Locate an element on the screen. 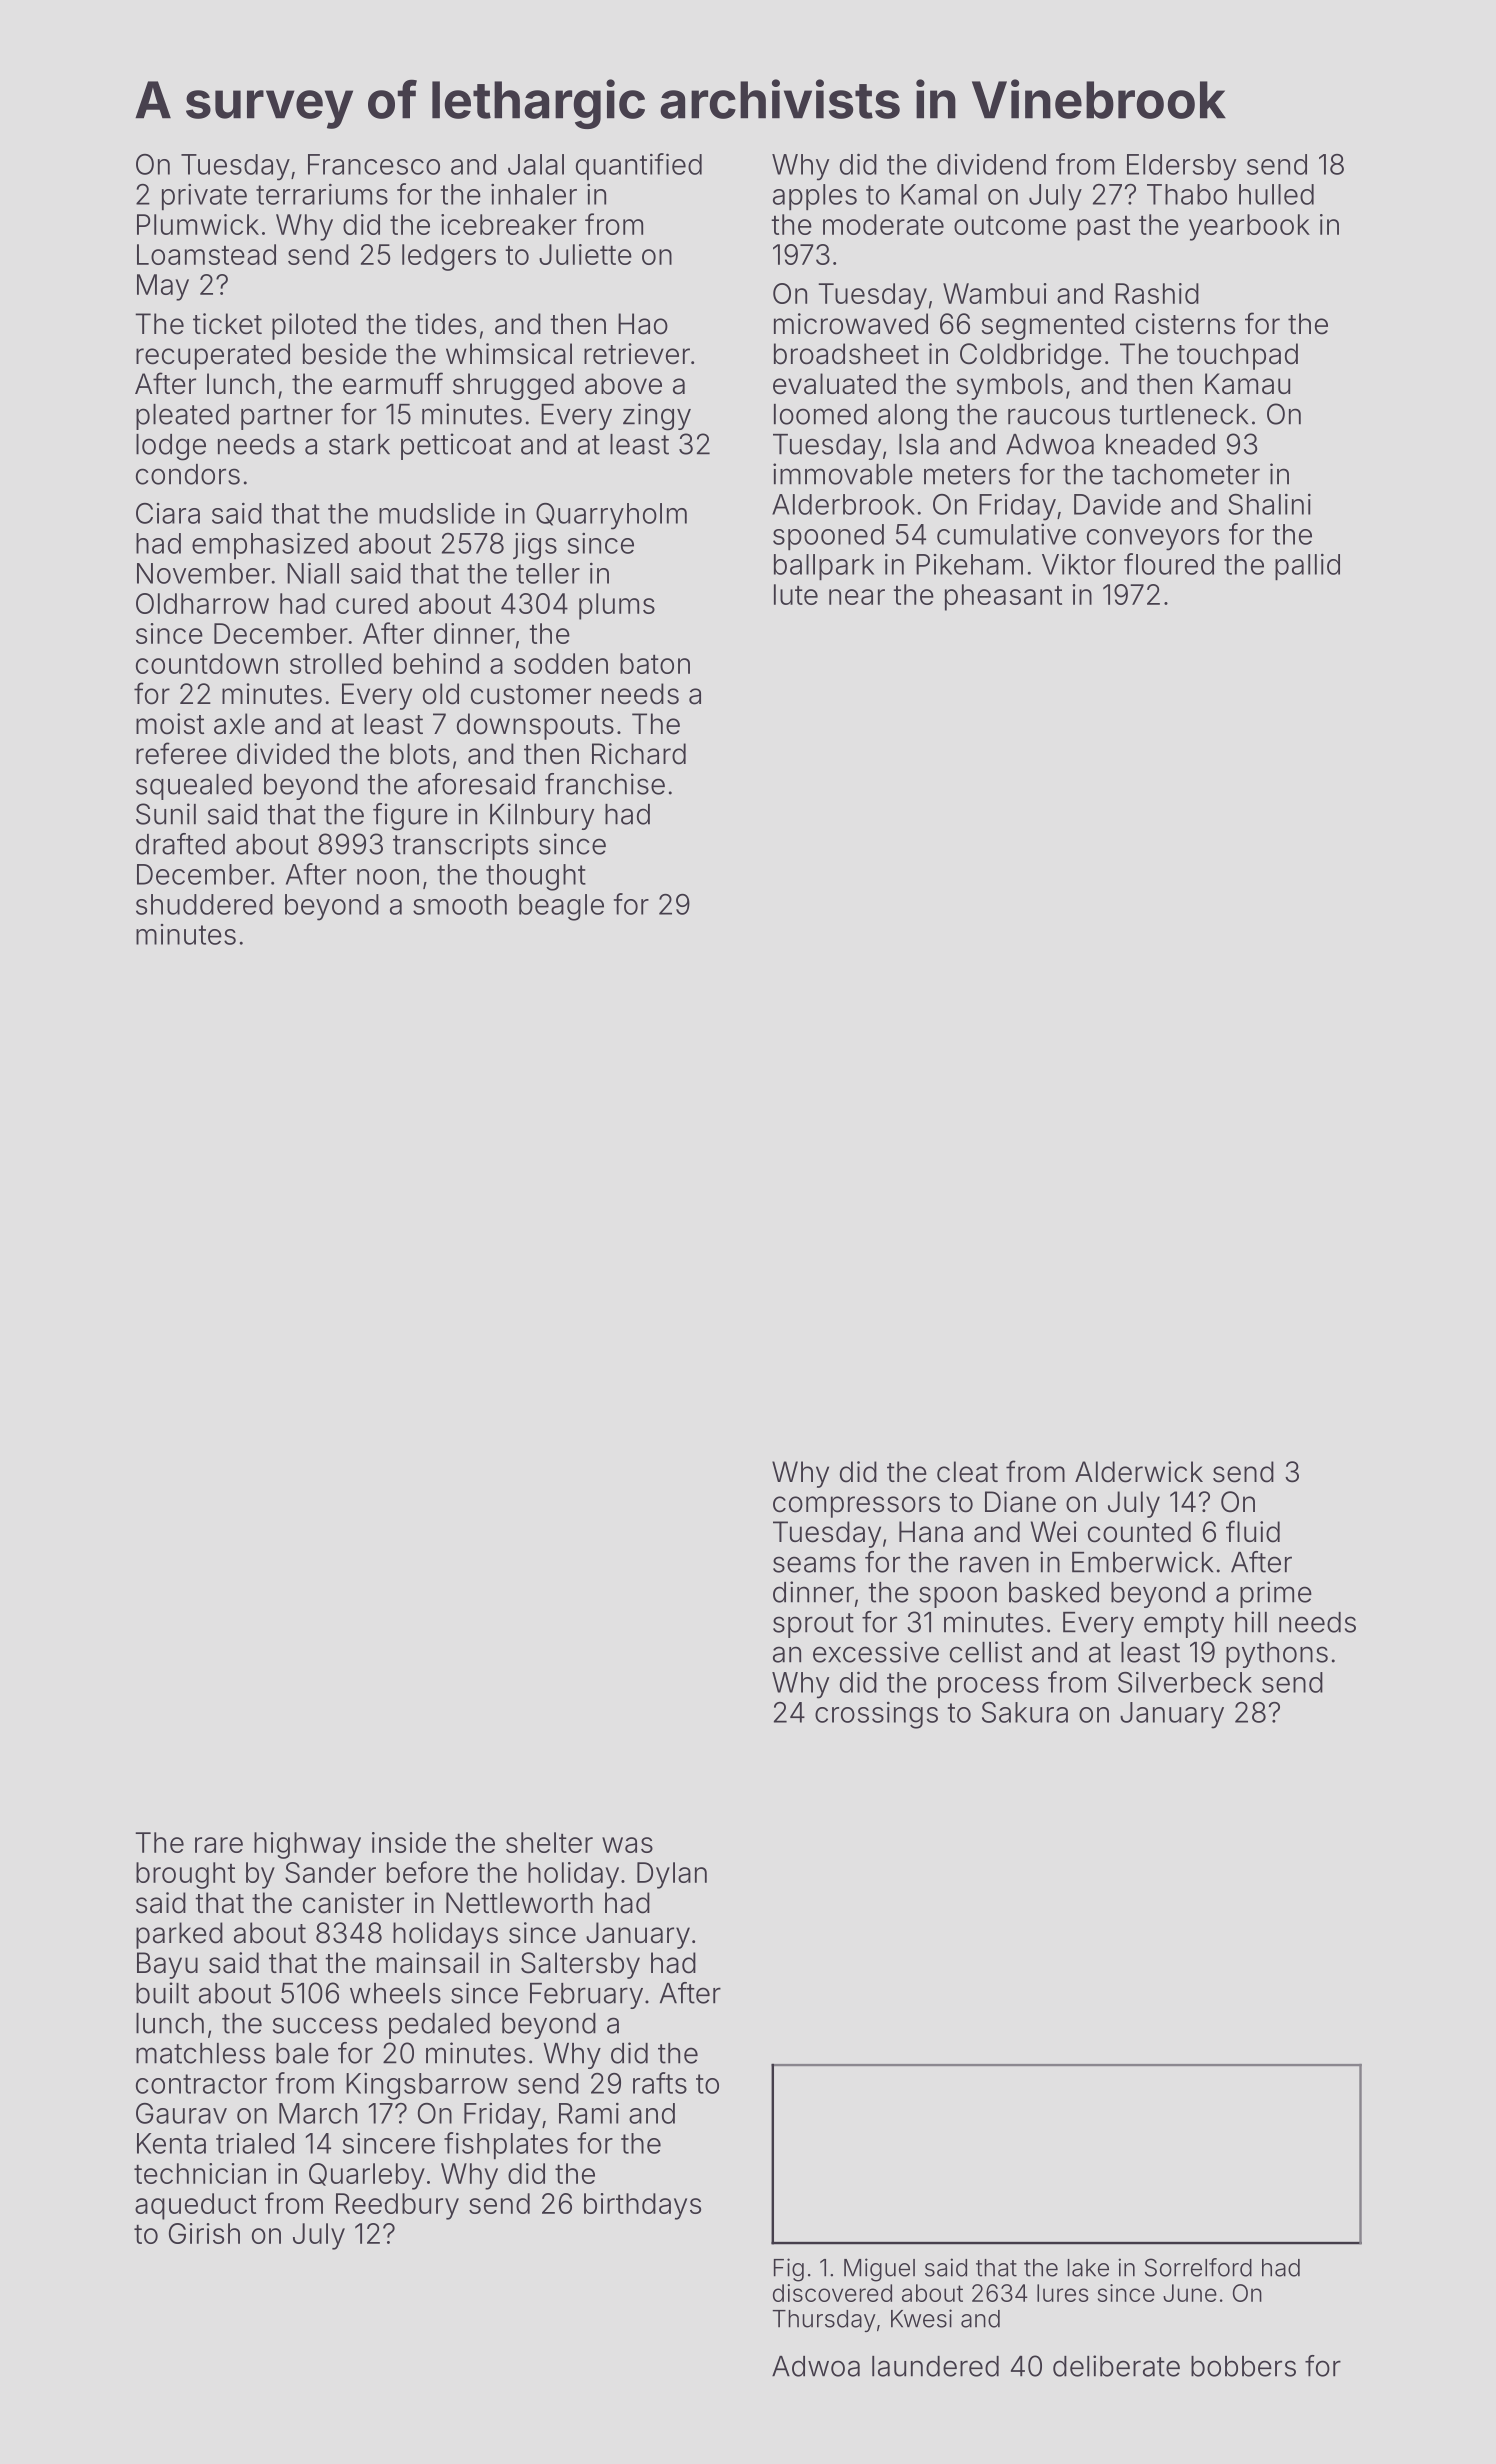 This screenshot has height=2464, width=1496. May is located at coordinates (163, 287).
